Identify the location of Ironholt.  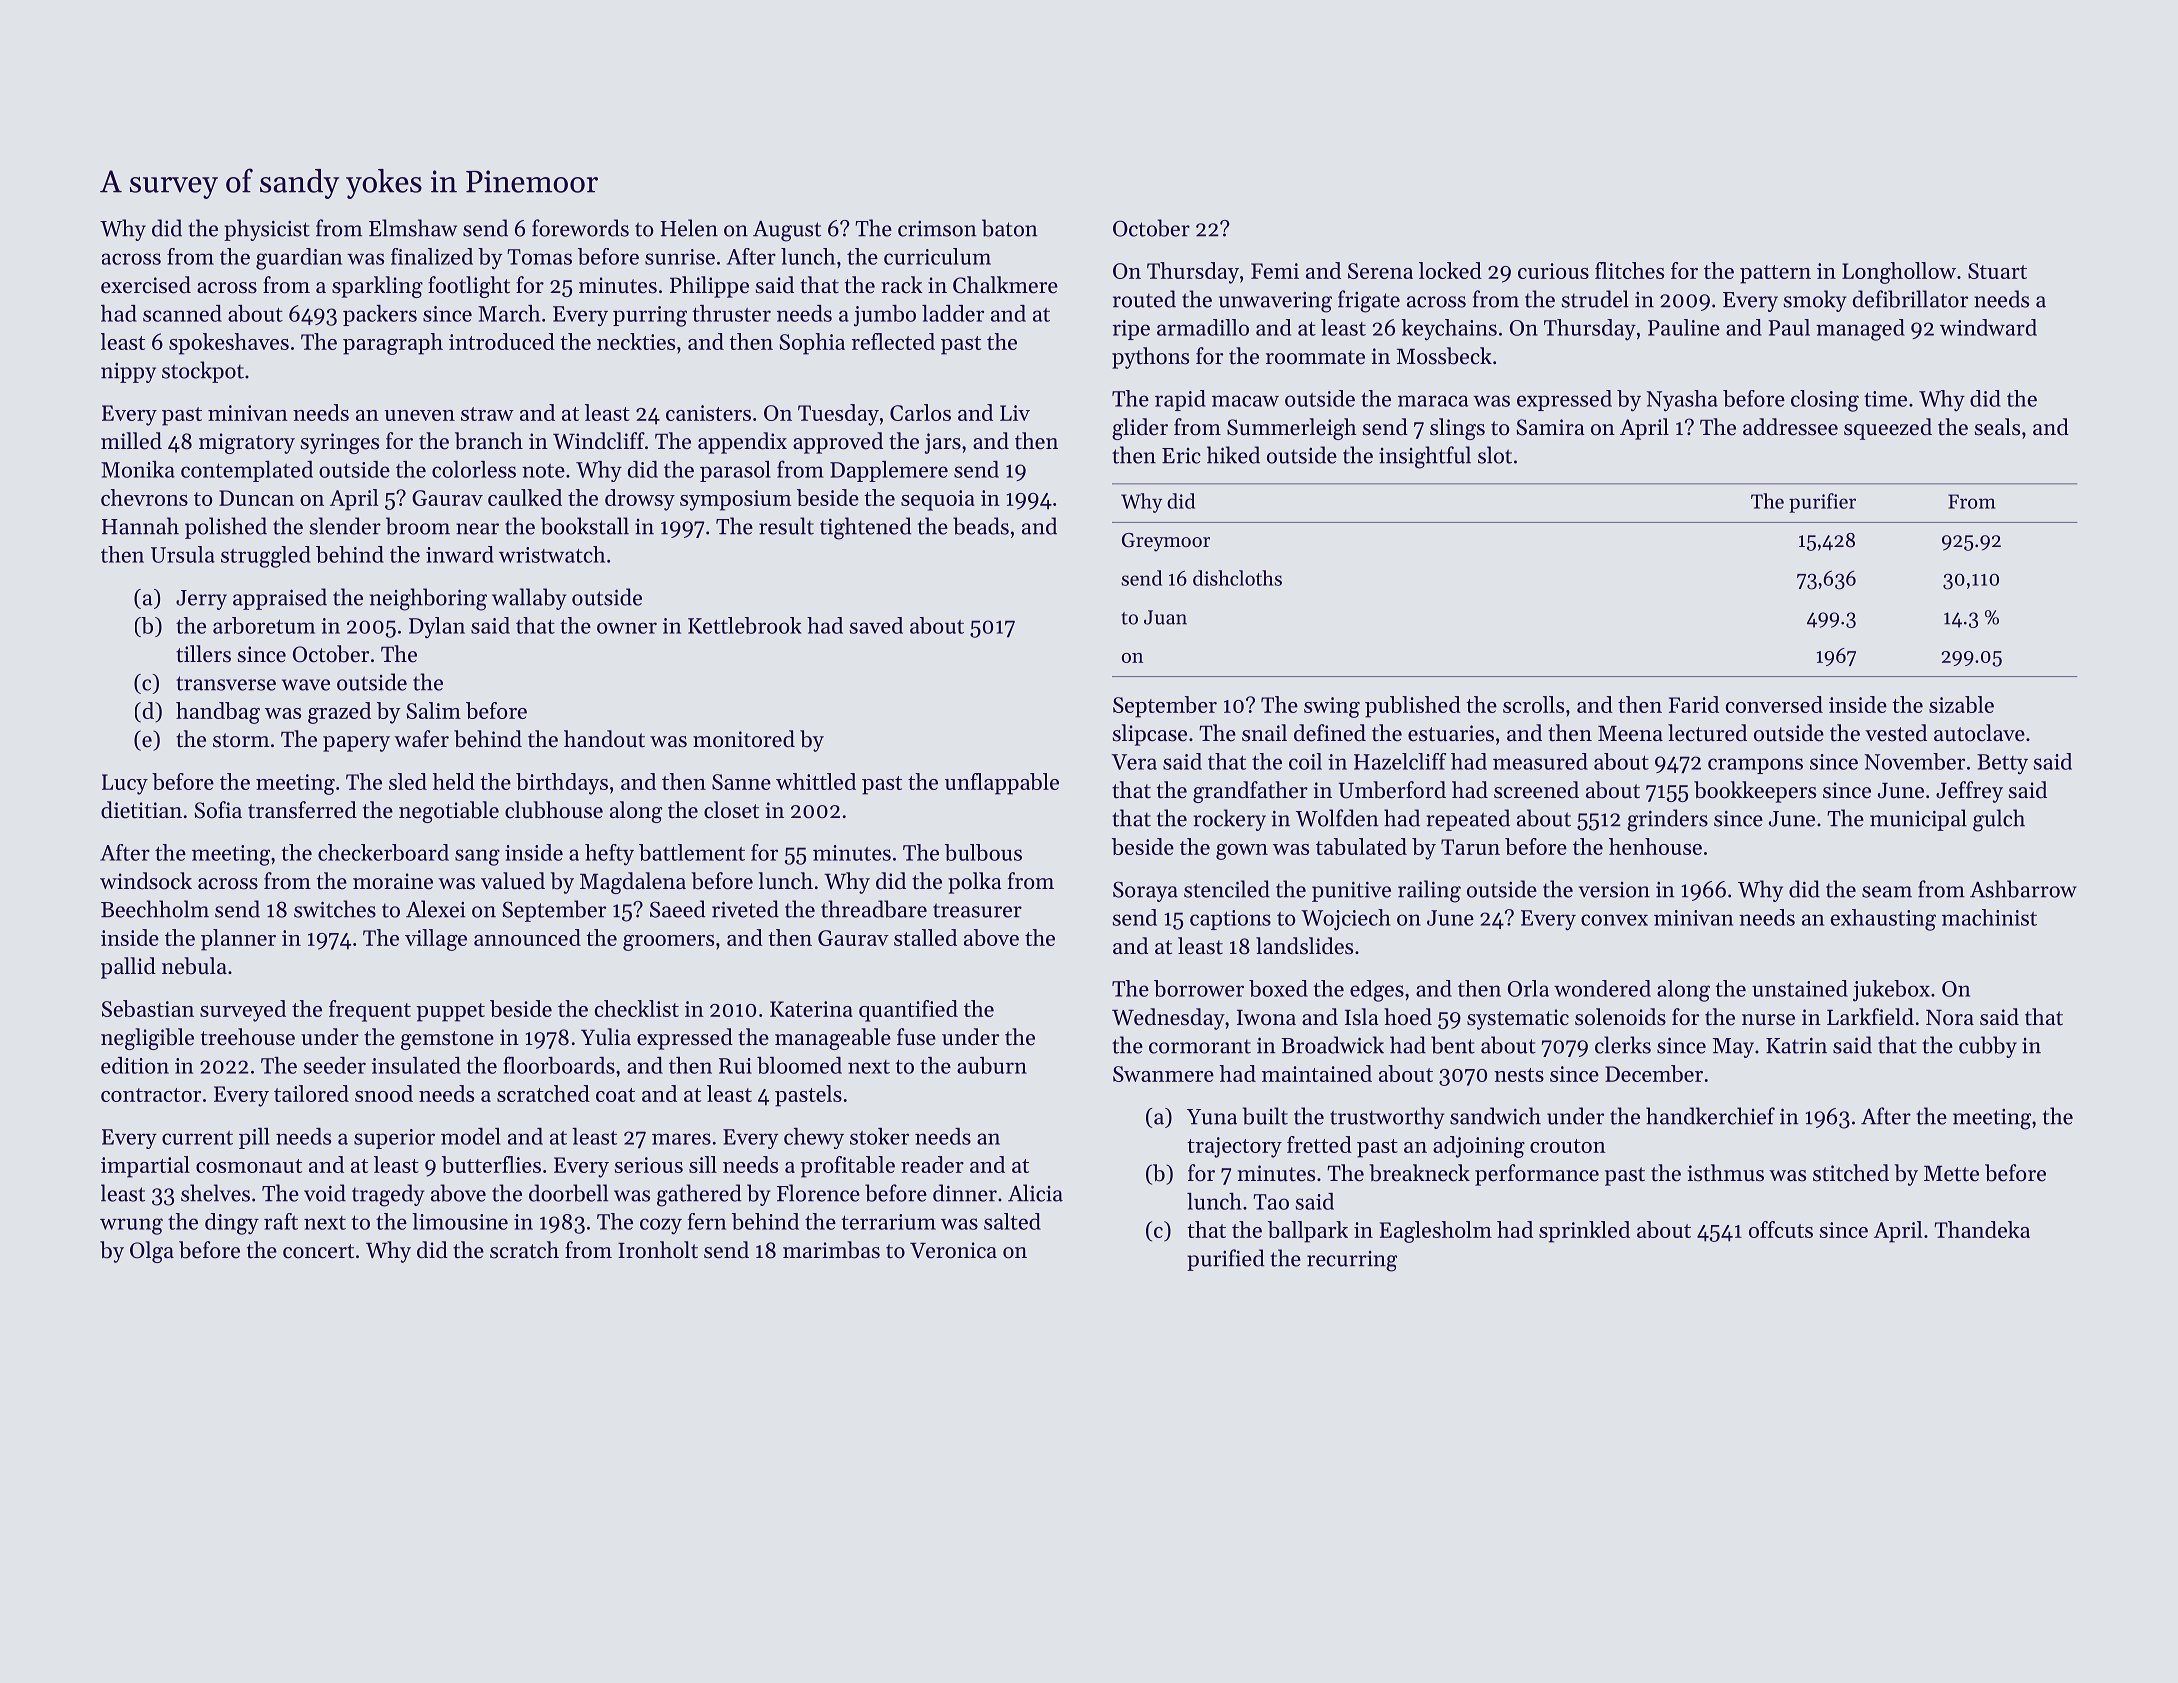
(658, 1250).
